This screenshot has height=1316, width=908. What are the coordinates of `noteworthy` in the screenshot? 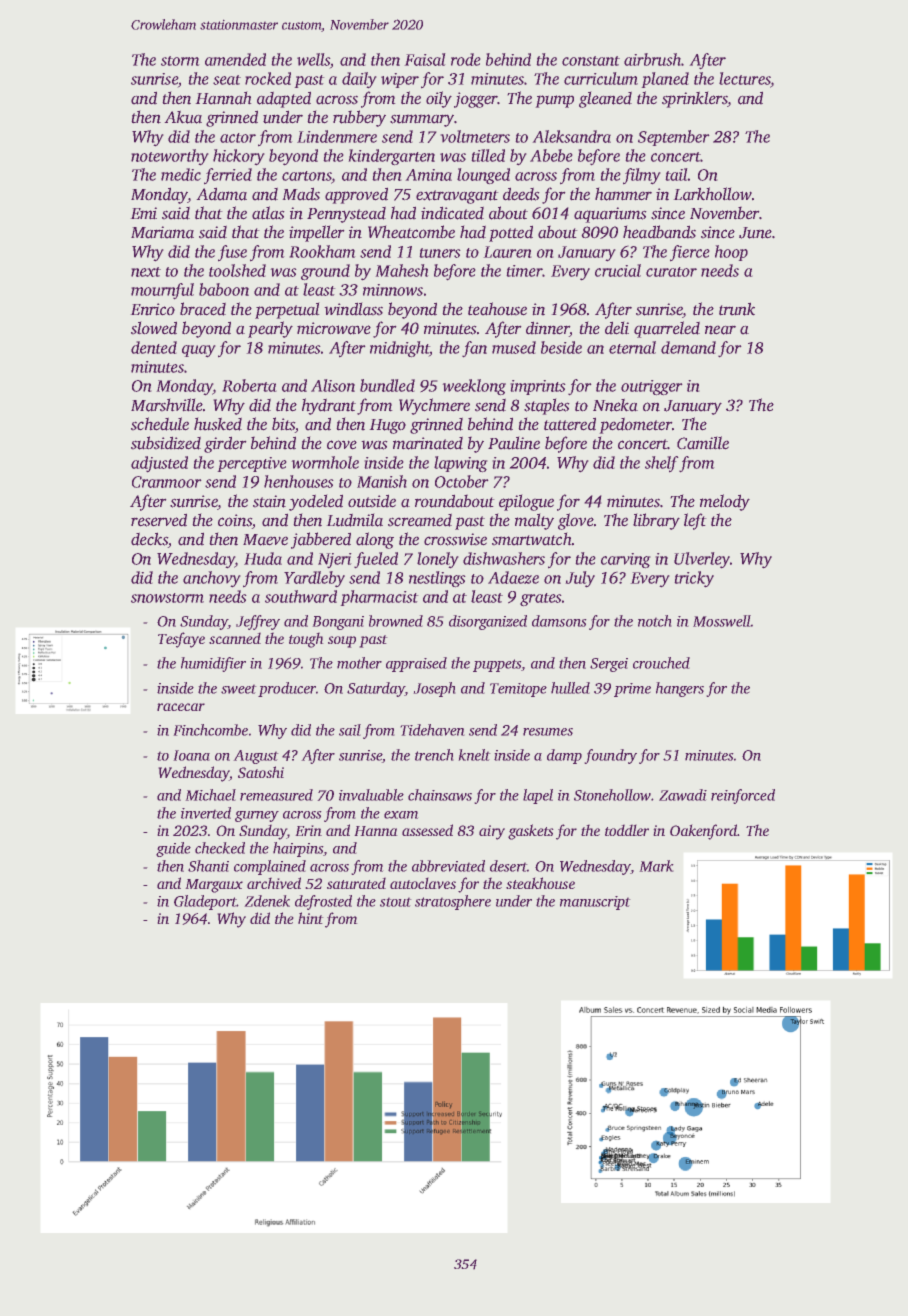 It's located at (170, 157).
